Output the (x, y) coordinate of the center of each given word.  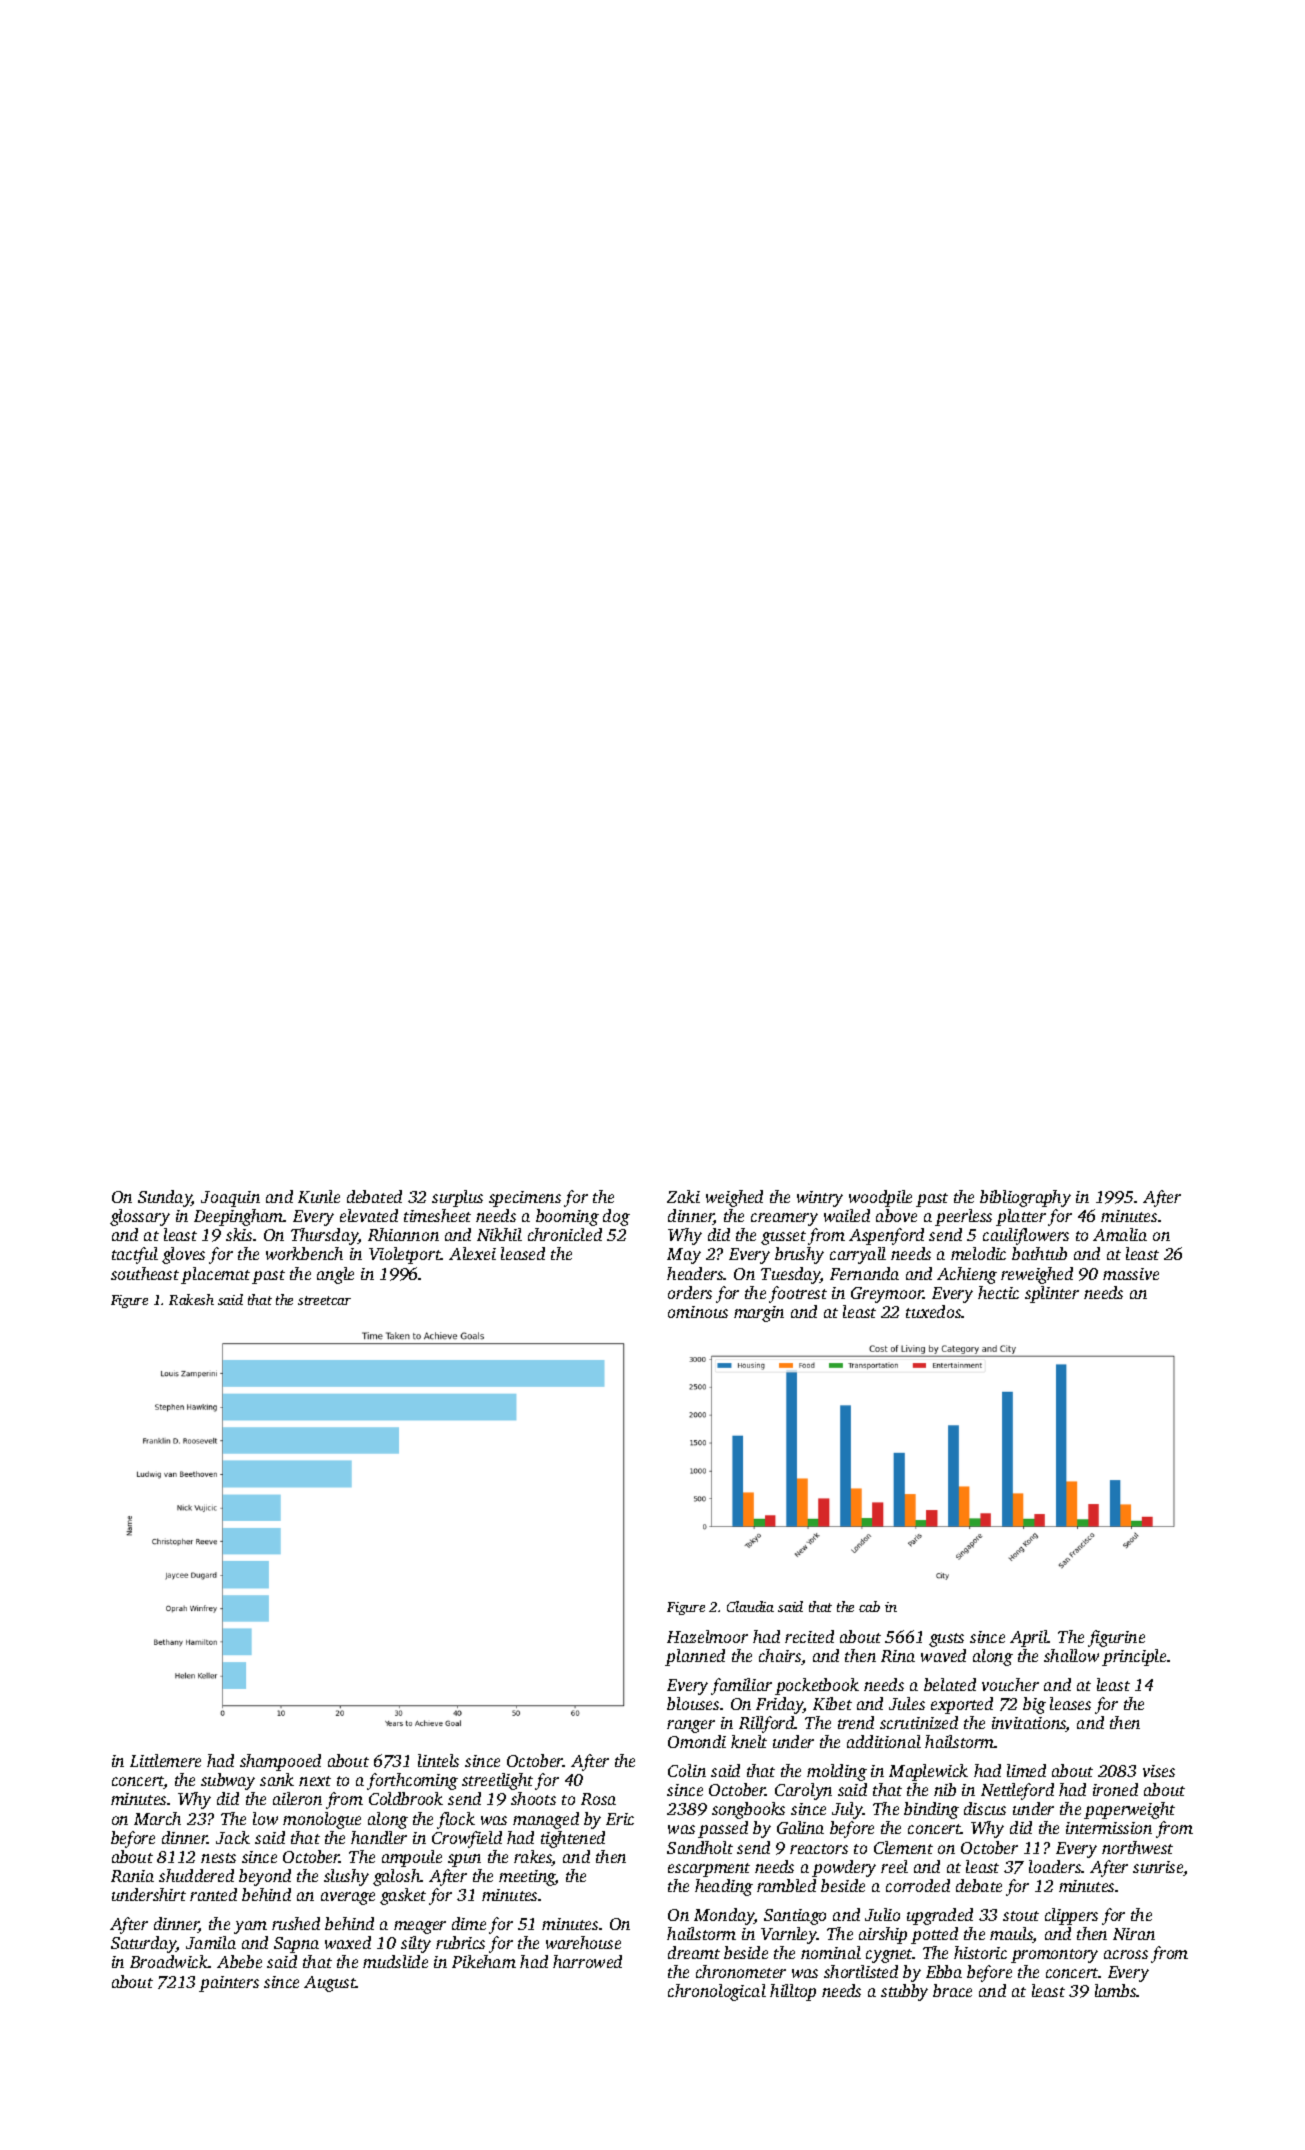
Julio (882, 1914)
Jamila (211, 1942)
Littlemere (165, 1760)
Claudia (750, 1606)
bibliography (1025, 1198)
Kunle (319, 1196)
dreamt (694, 1952)
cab (869, 1606)
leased (523, 1253)
